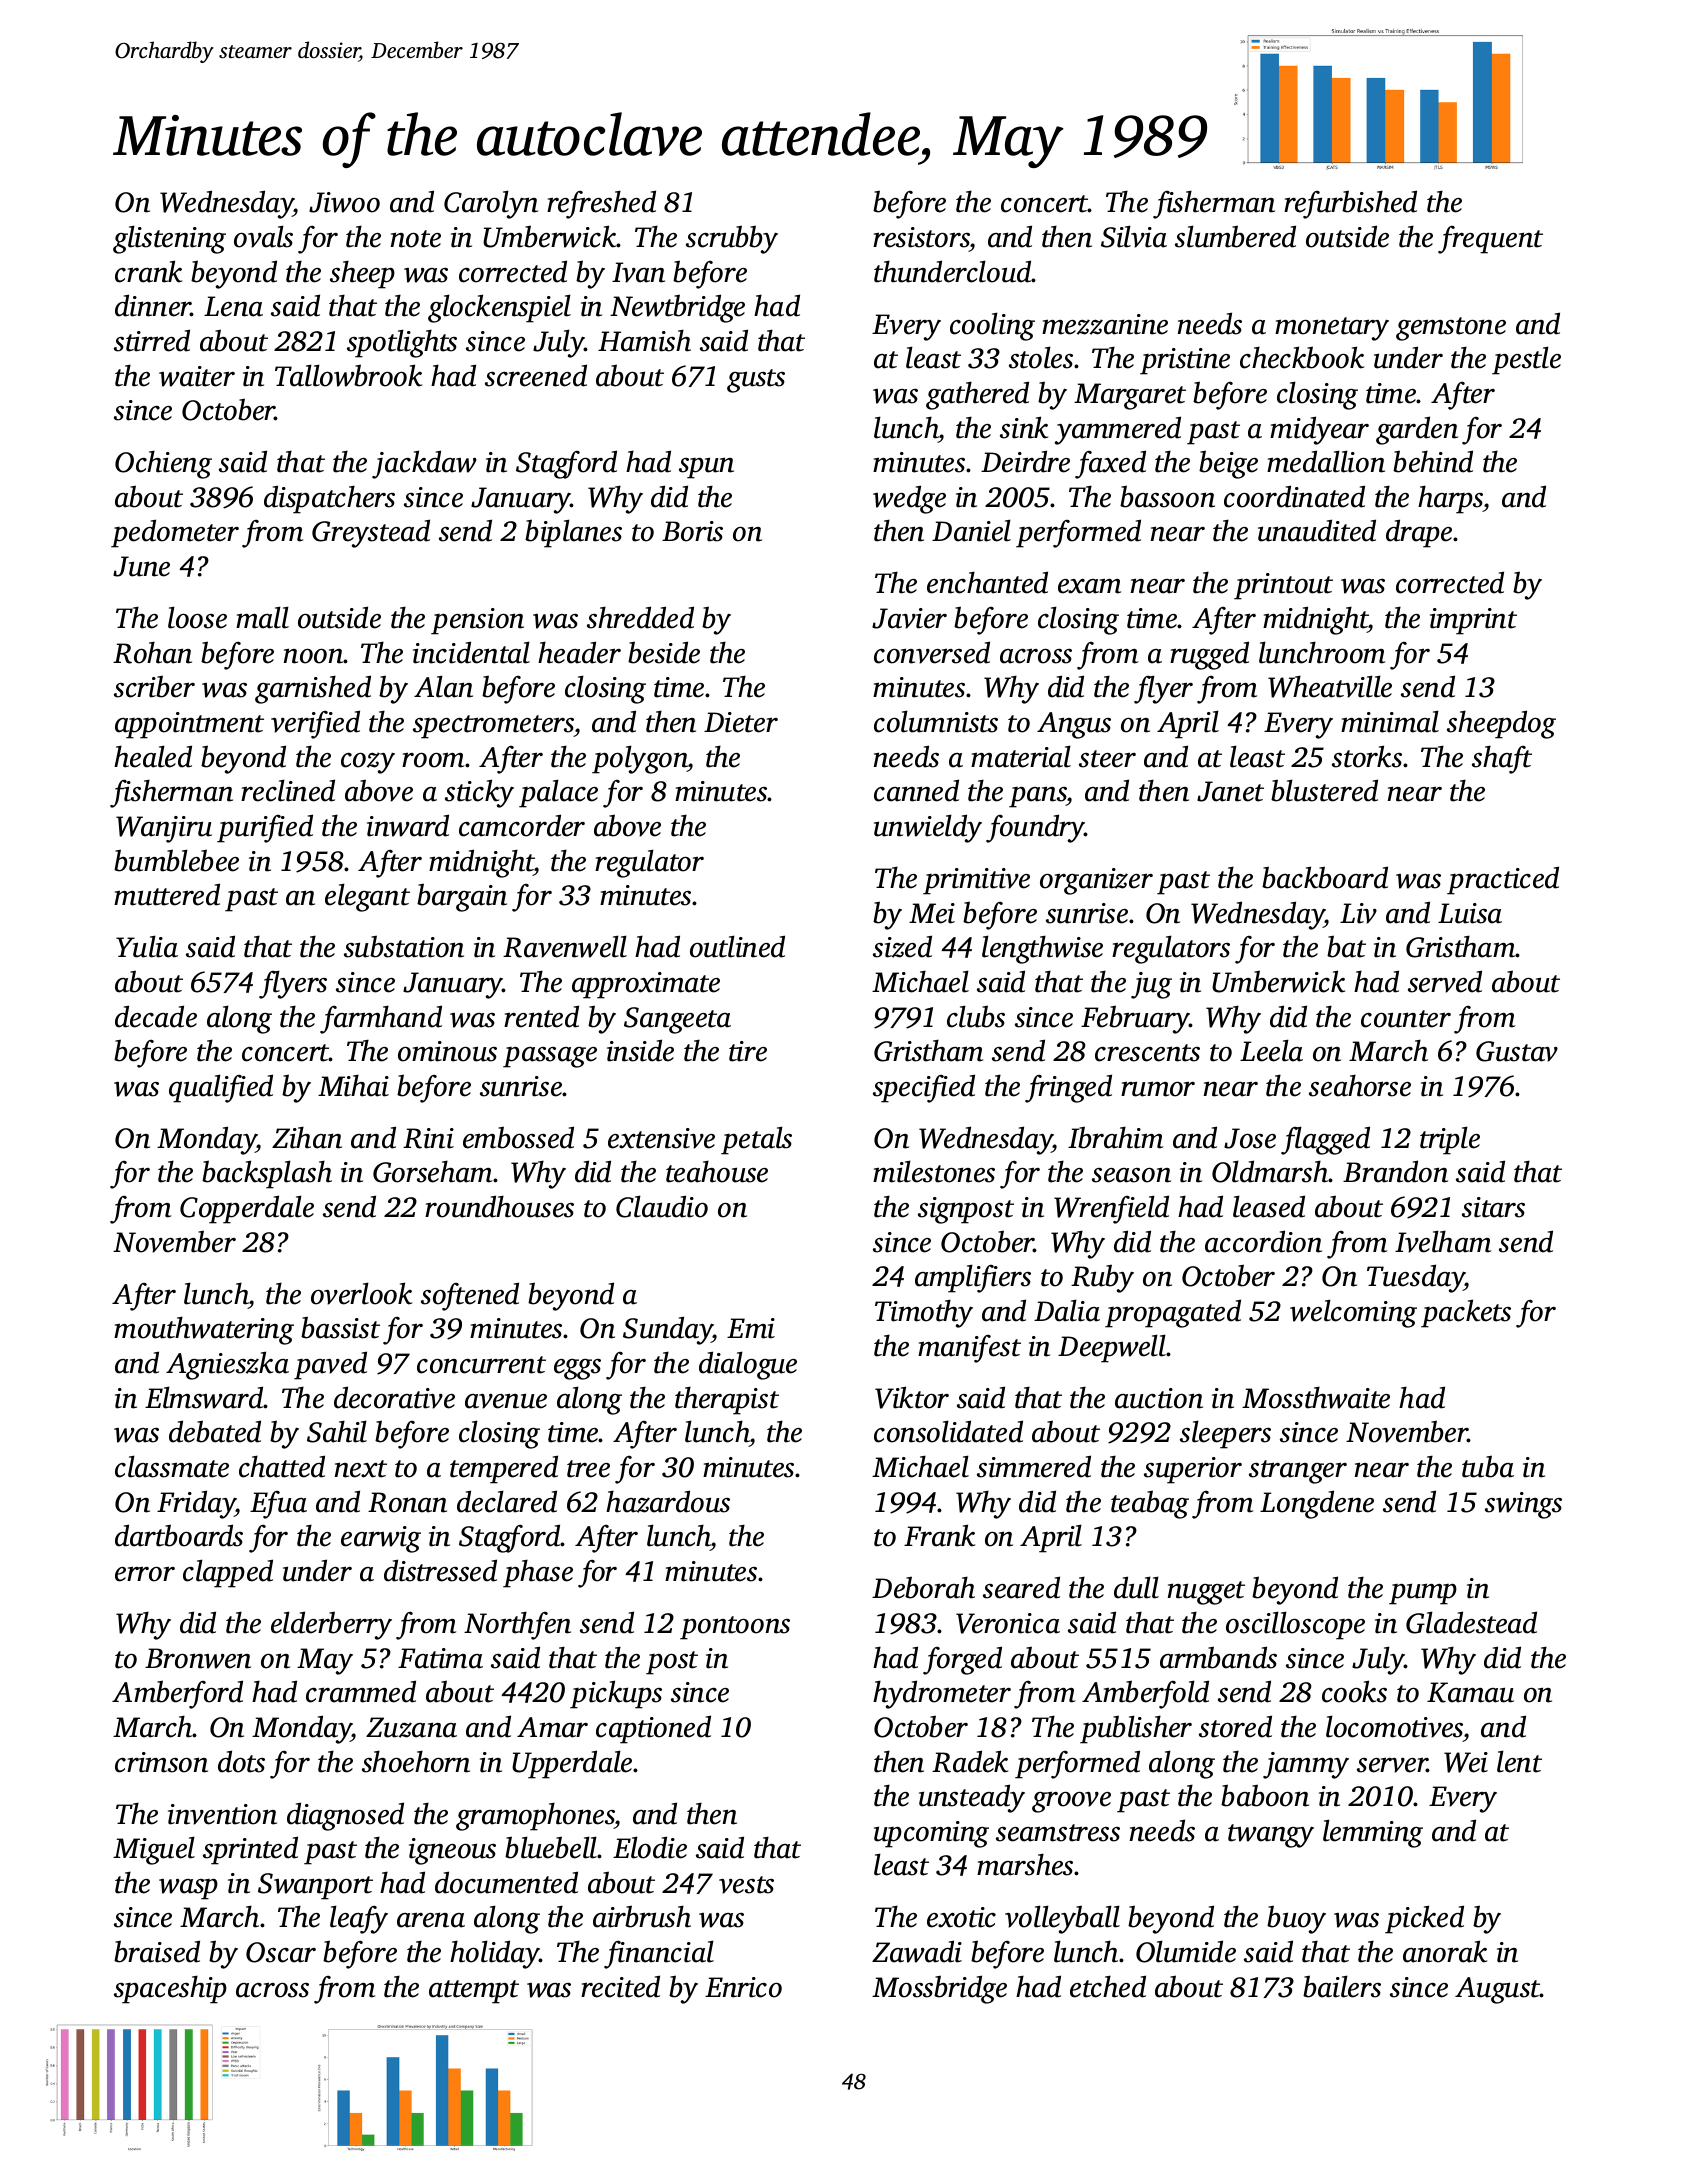 The image size is (1683, 2178). What do you see at coordinates (1451, 329) in the screenshot?
I see `gemstone` at bounding box center [1451, 329].
